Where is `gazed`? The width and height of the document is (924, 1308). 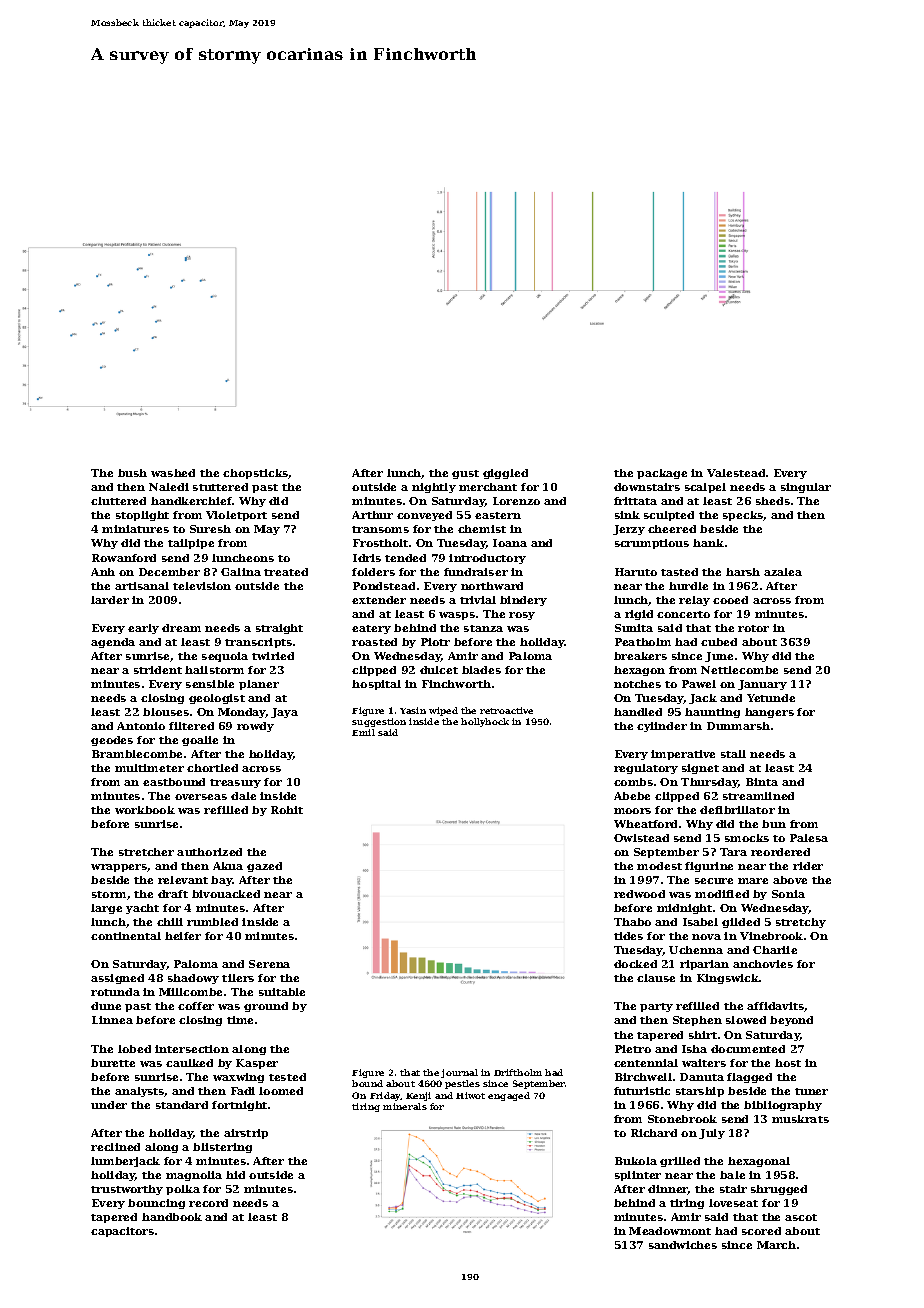 gazed is located at coordinates (264, 867).
